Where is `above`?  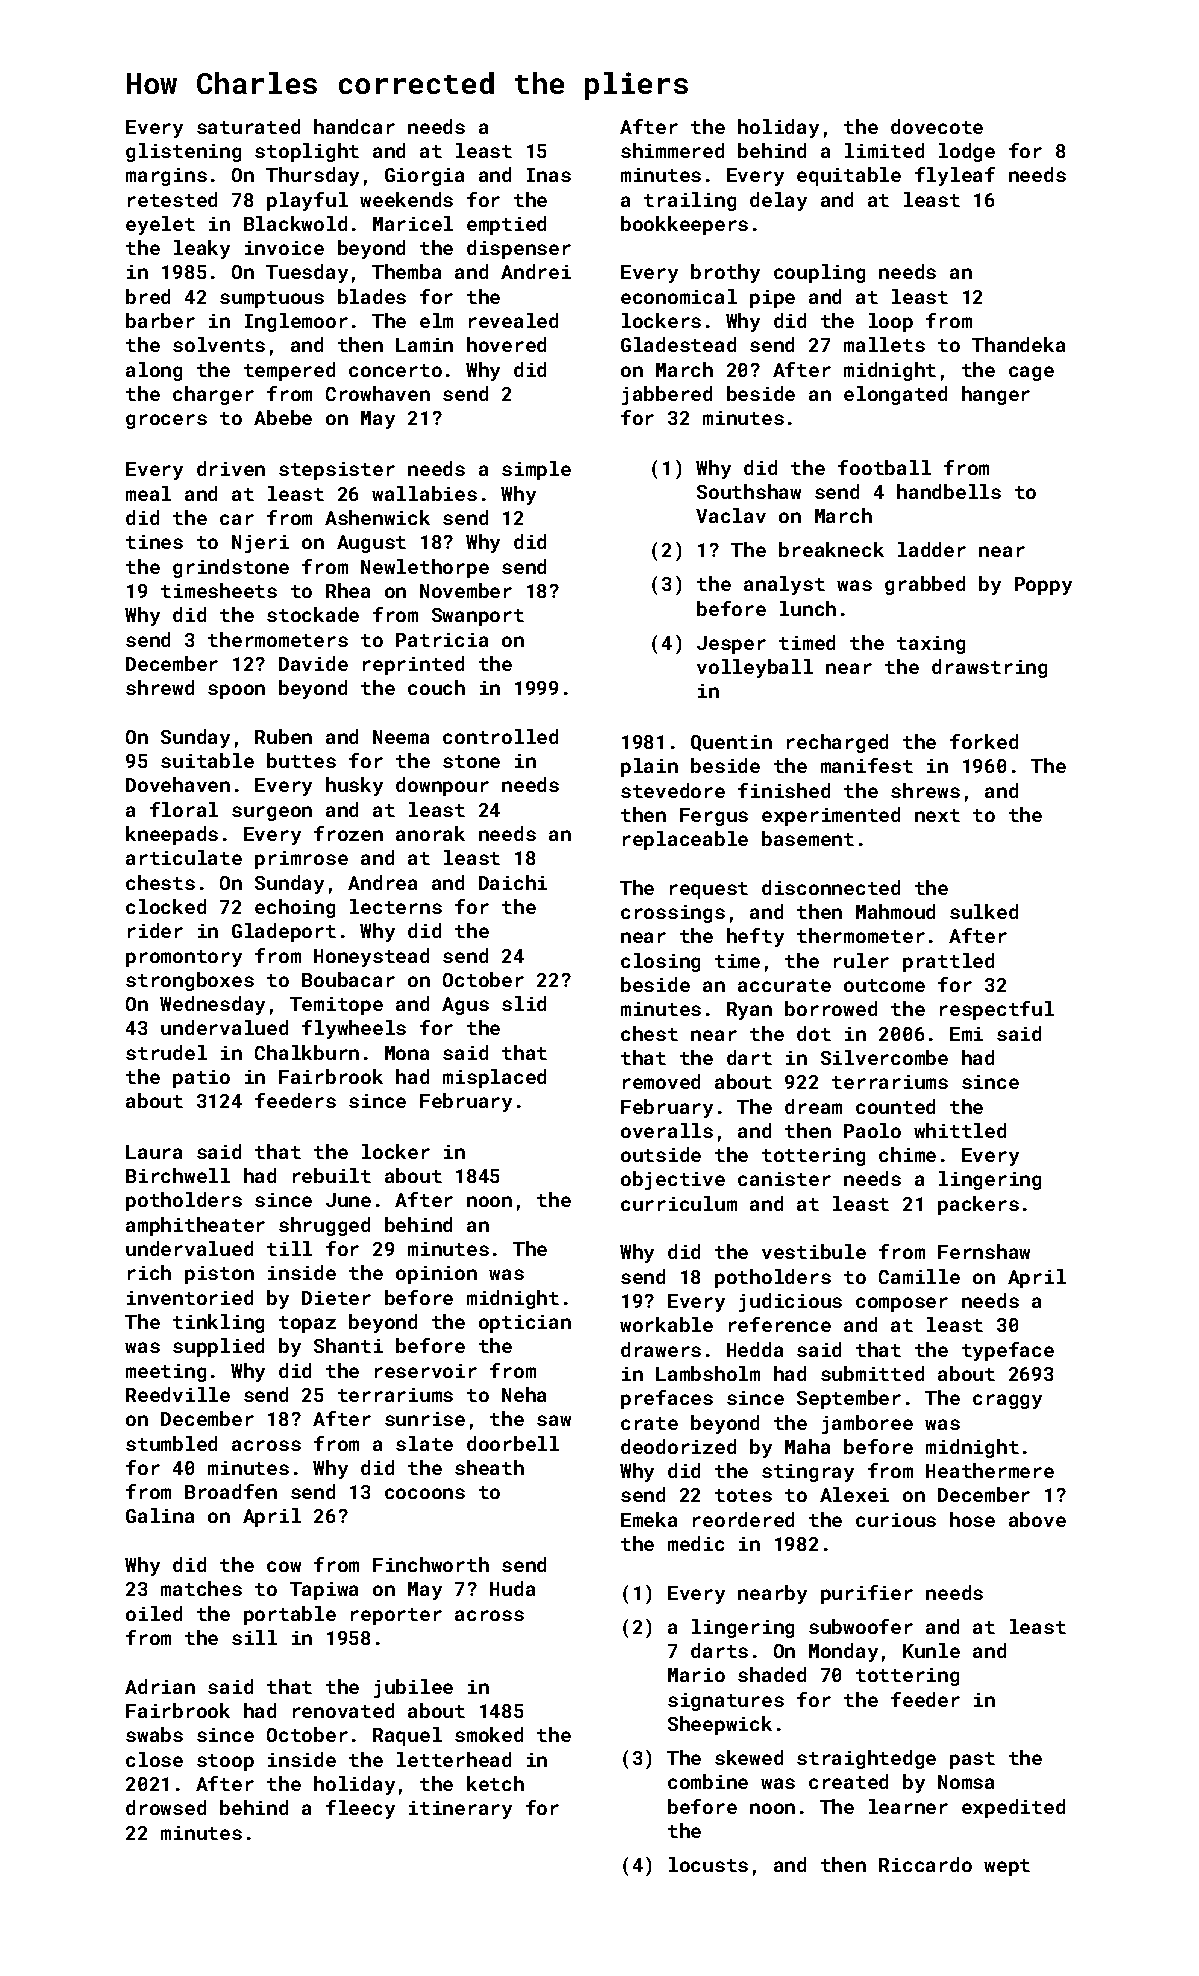 above is located at coordinates (1037, 1519).
